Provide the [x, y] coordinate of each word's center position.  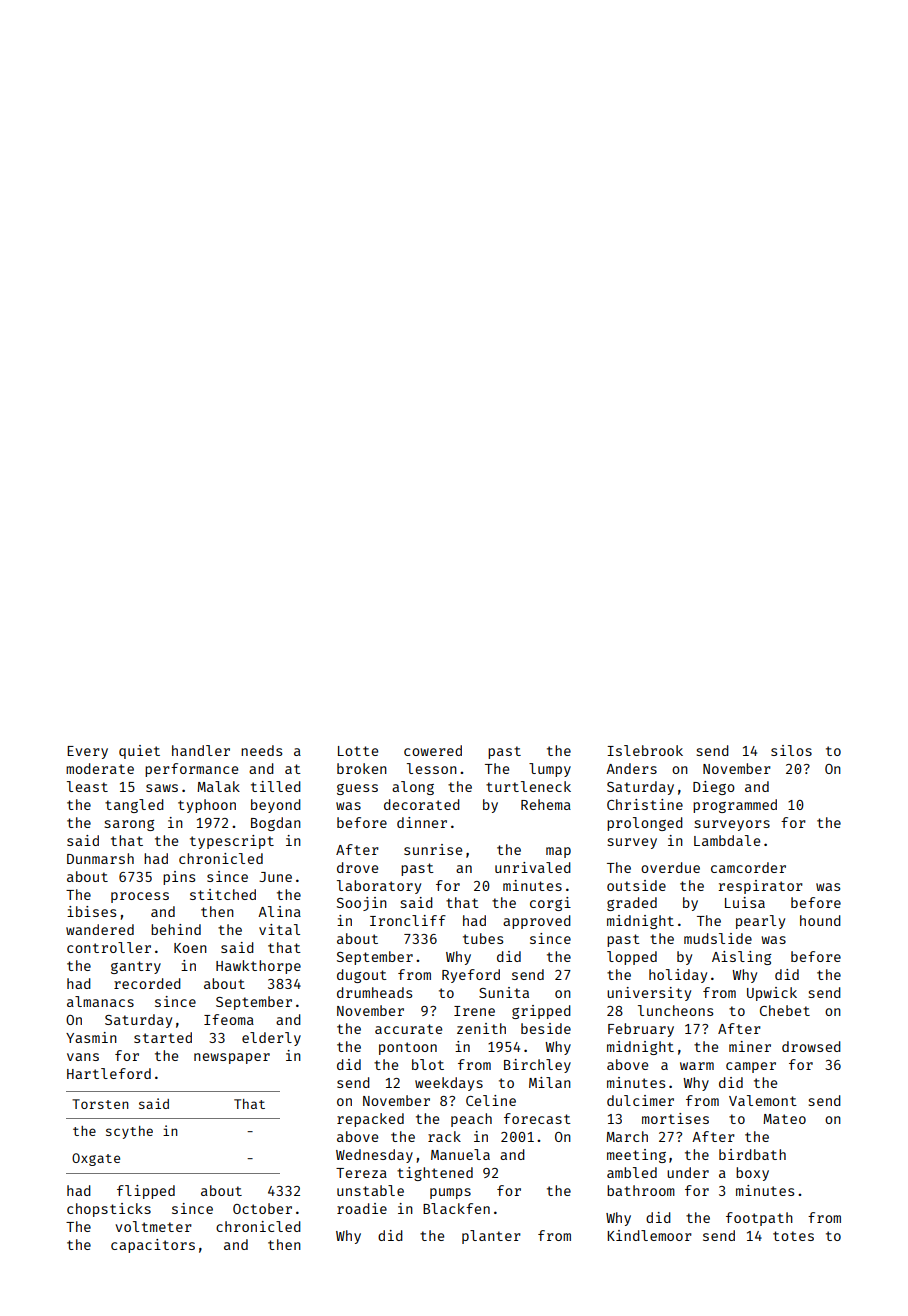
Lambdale [727, 840]
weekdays [449, 1084]
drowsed [811, 1046]
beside [546, 1028]
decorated [422, 804]
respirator [760, 887]
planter [491, 1237]
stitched [223, 894]
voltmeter [153, 1226]
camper [751, 1067]
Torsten [100, 1104]
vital [279, 929]
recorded [147, 983]
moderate [100, 768]
